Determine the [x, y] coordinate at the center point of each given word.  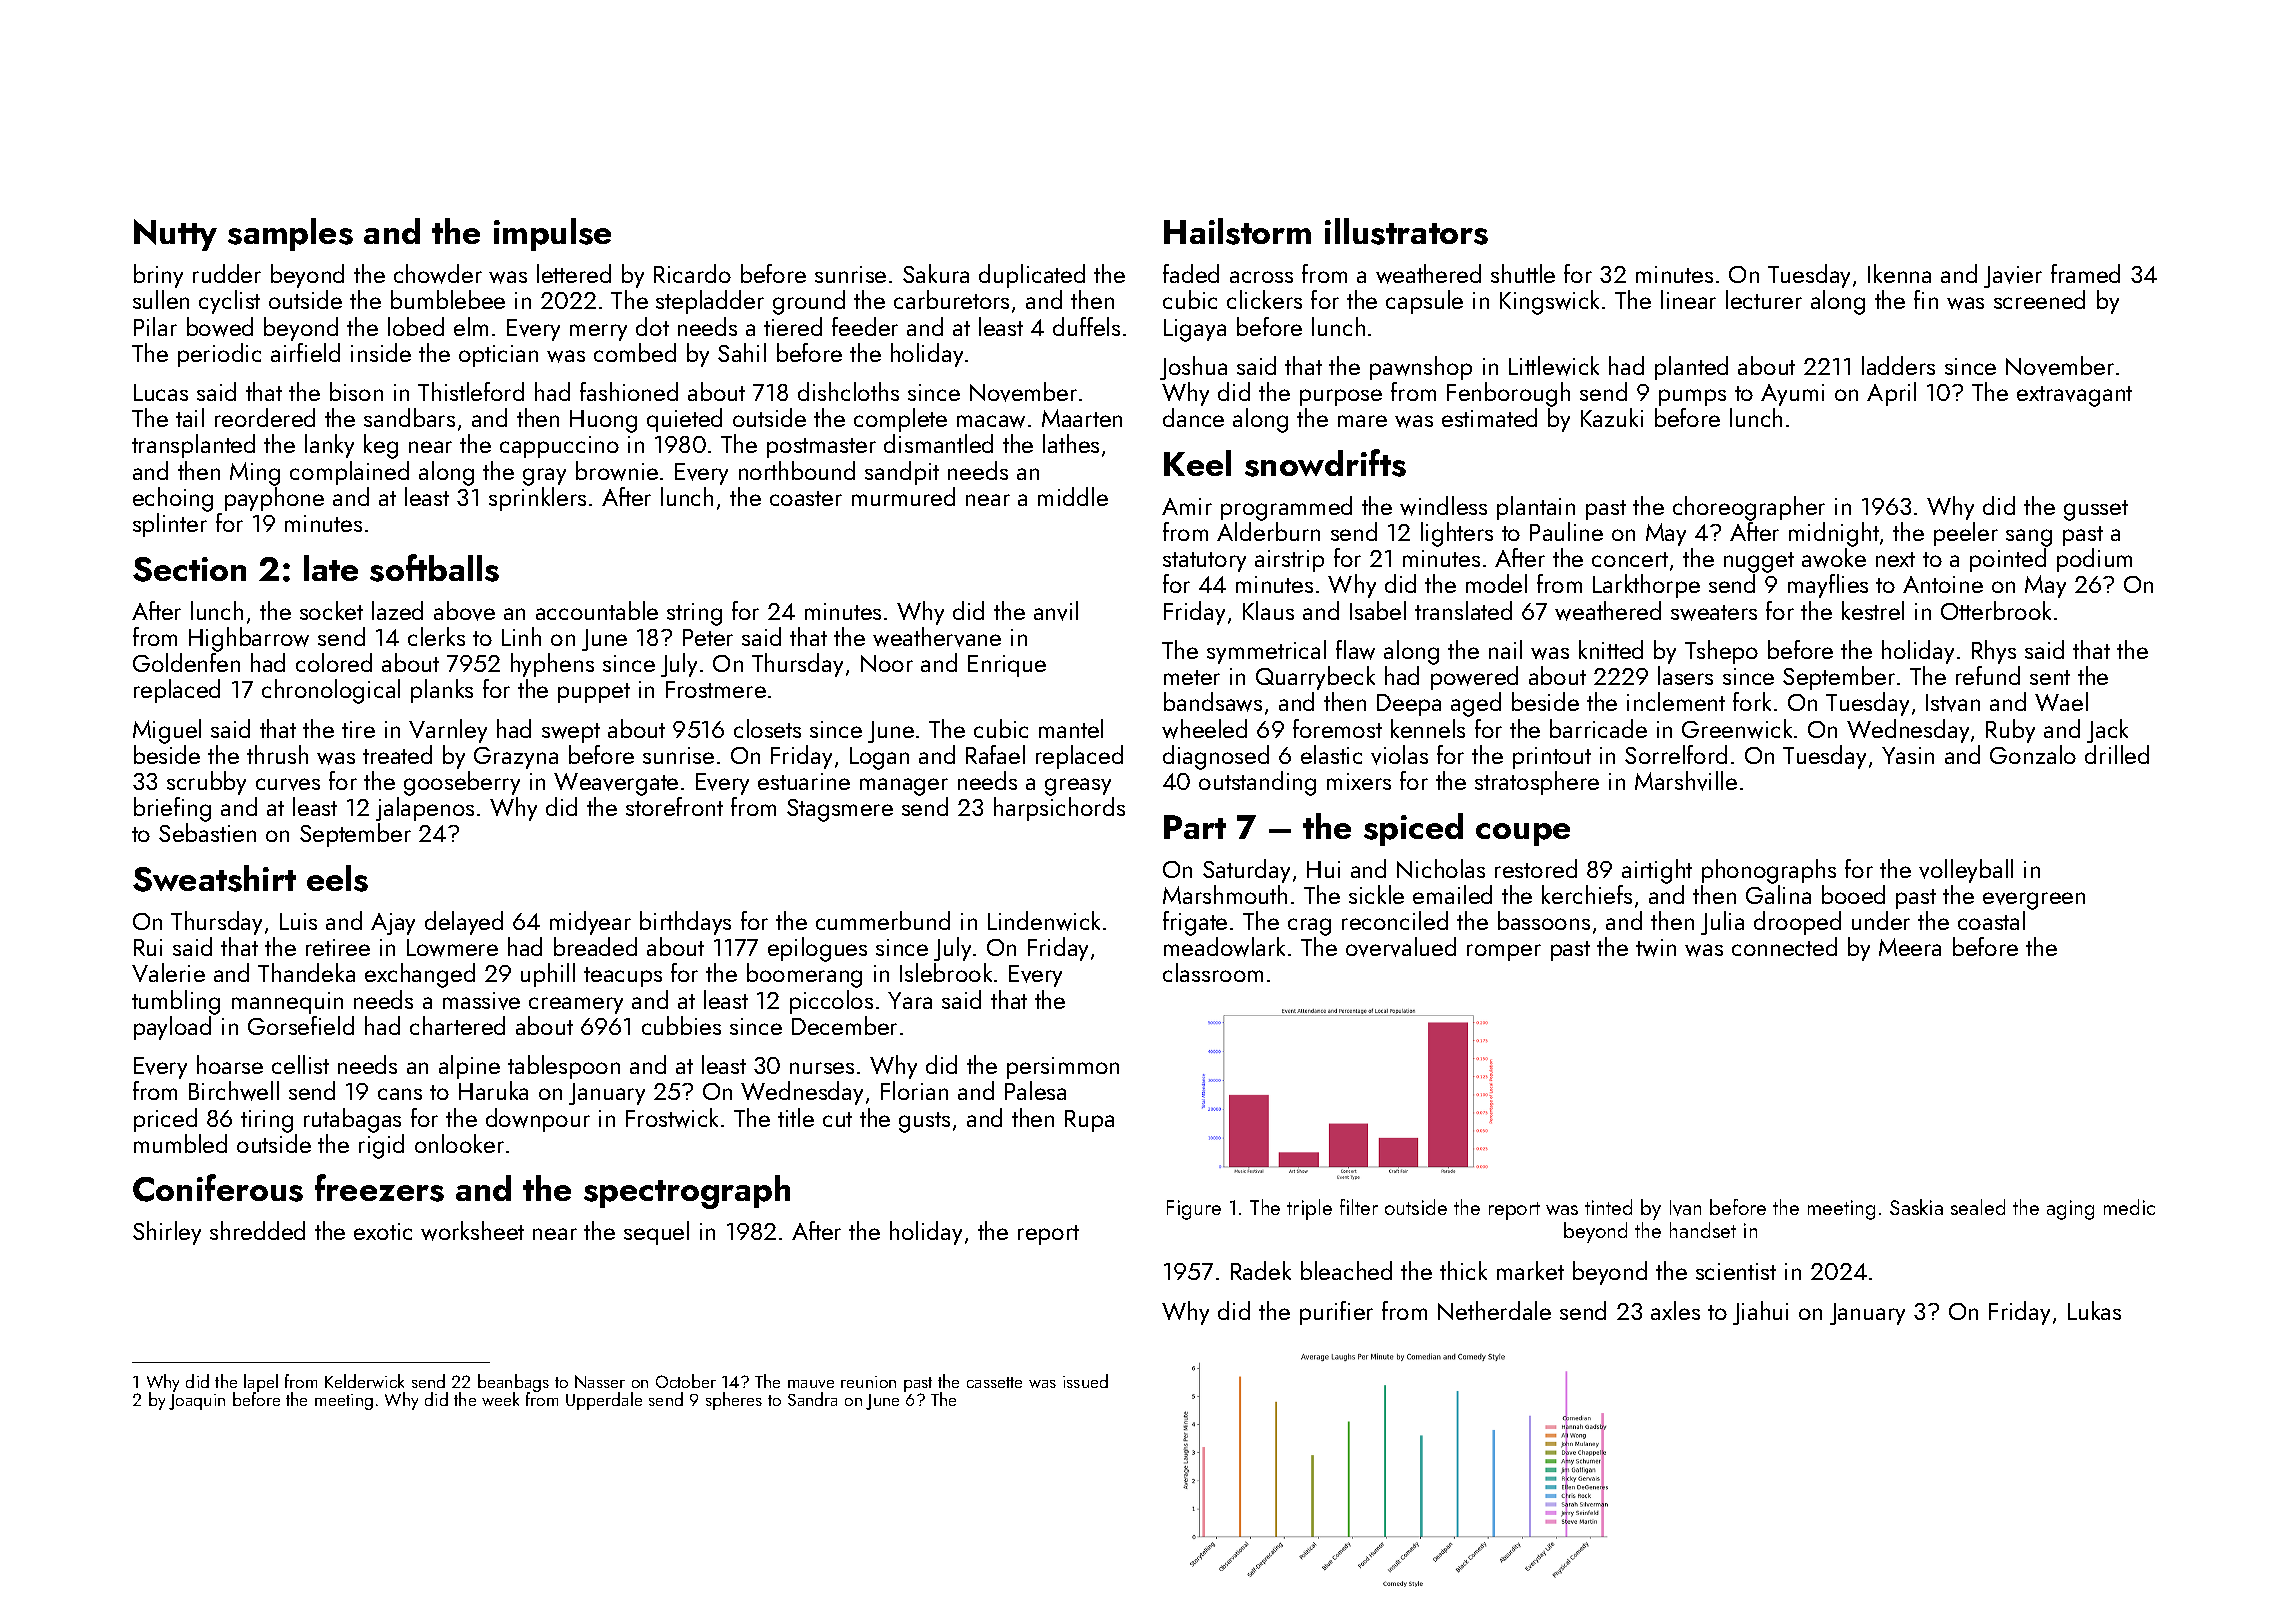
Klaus [1268, 610]
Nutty [175, 235]
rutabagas [352, 1120]
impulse [552, 234]
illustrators [1406, 231]
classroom [1213, 972]
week [500, 1399]
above [464, 611]
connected [1784, 946]
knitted [1611, 649]
